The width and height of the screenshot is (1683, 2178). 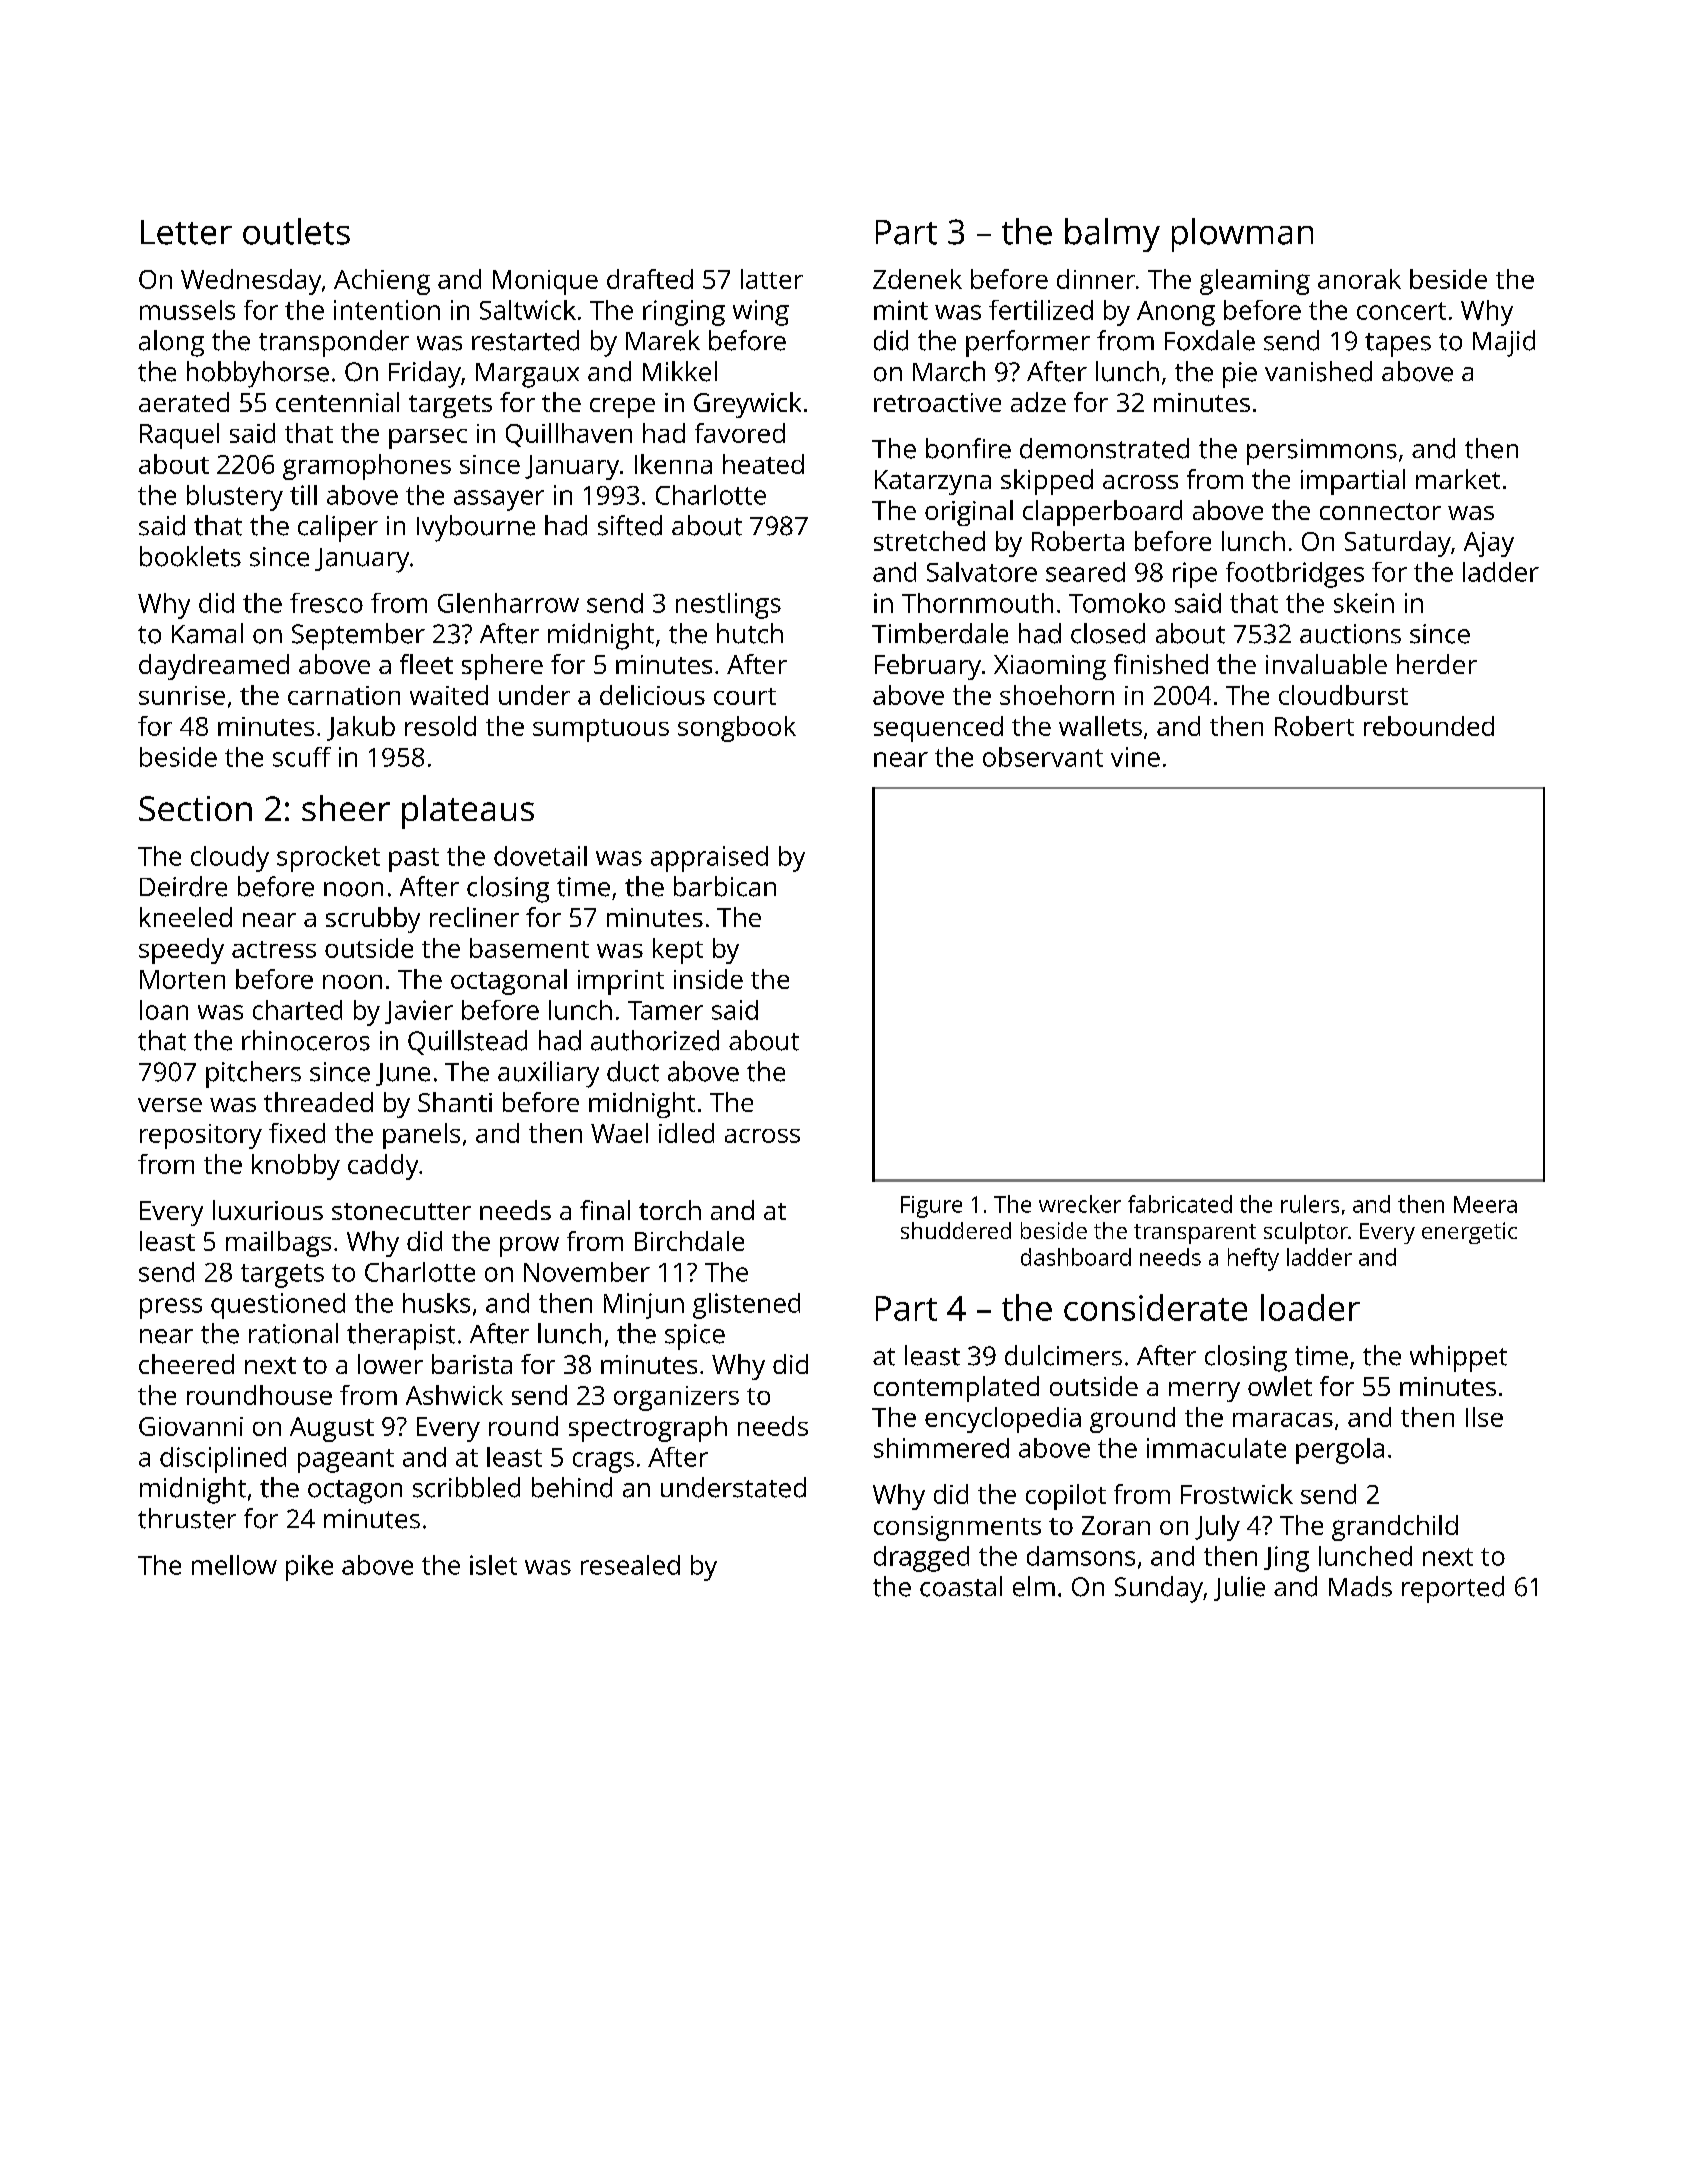 What do you see at coordinates (183, 886) in the screenshot?
I see `Deirdre` at bounding box center [183, 886].
